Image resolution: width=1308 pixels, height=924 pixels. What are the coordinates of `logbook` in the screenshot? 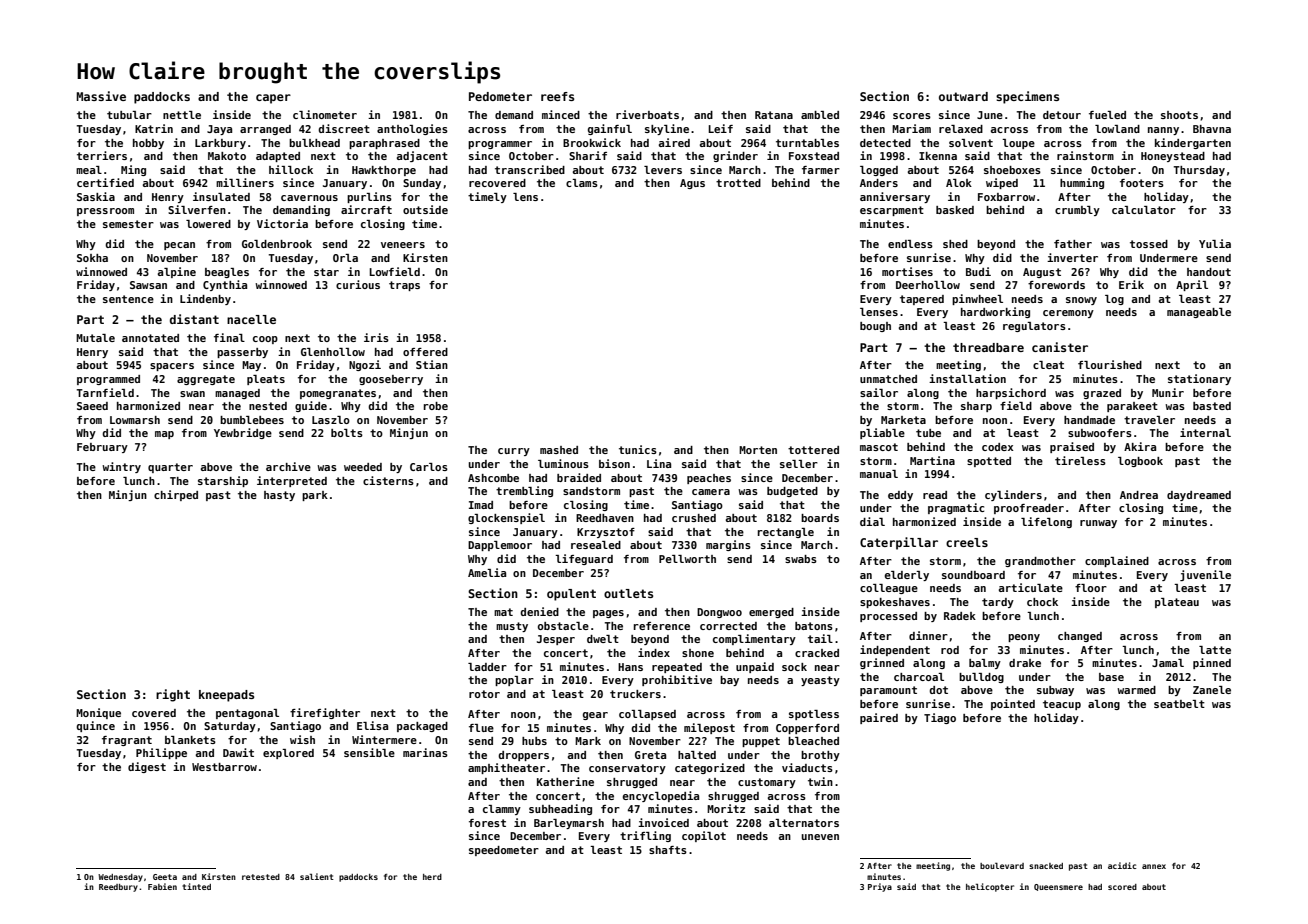 It's located at (1140, 462).
